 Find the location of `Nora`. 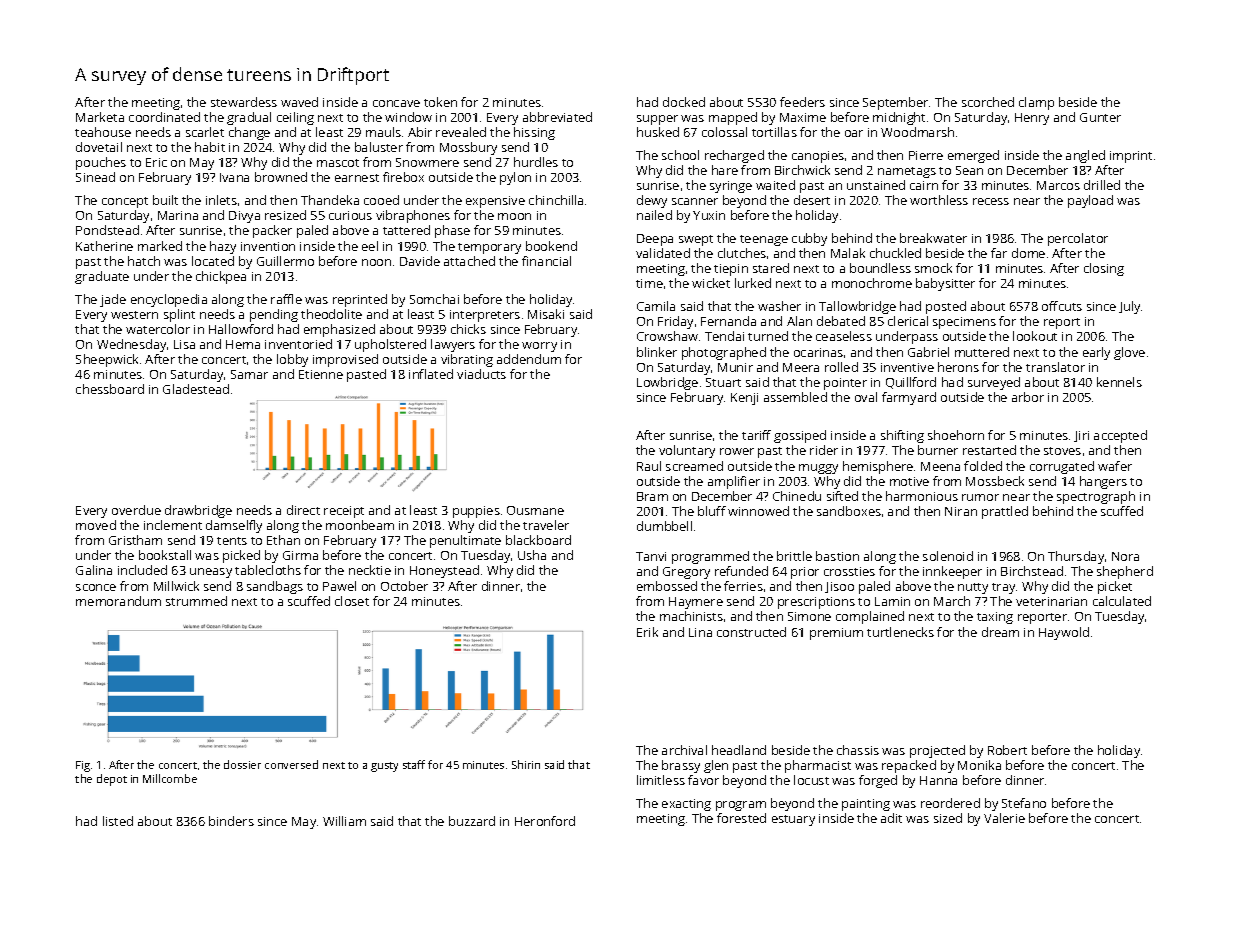

Nora is located at coordinates (1125, 556).
